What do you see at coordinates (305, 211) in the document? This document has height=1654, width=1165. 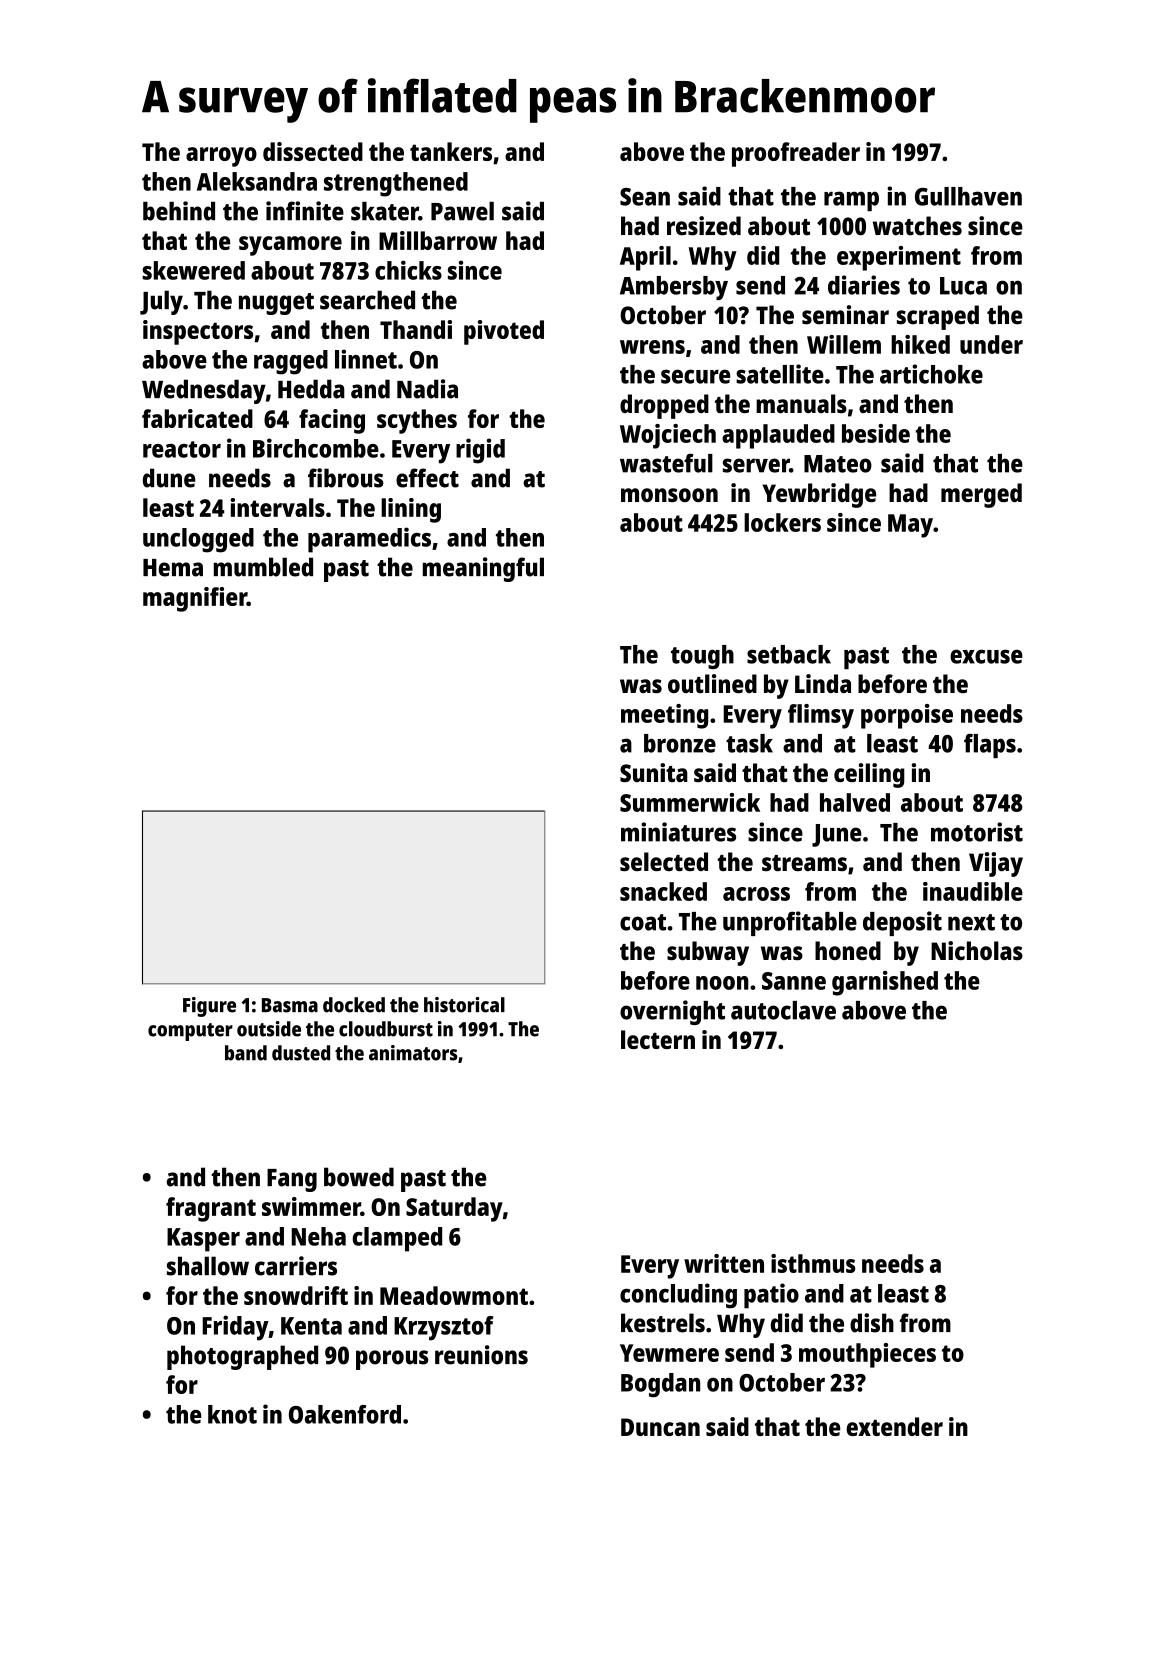 I see `infinite` at bounding box center [305, 211].
